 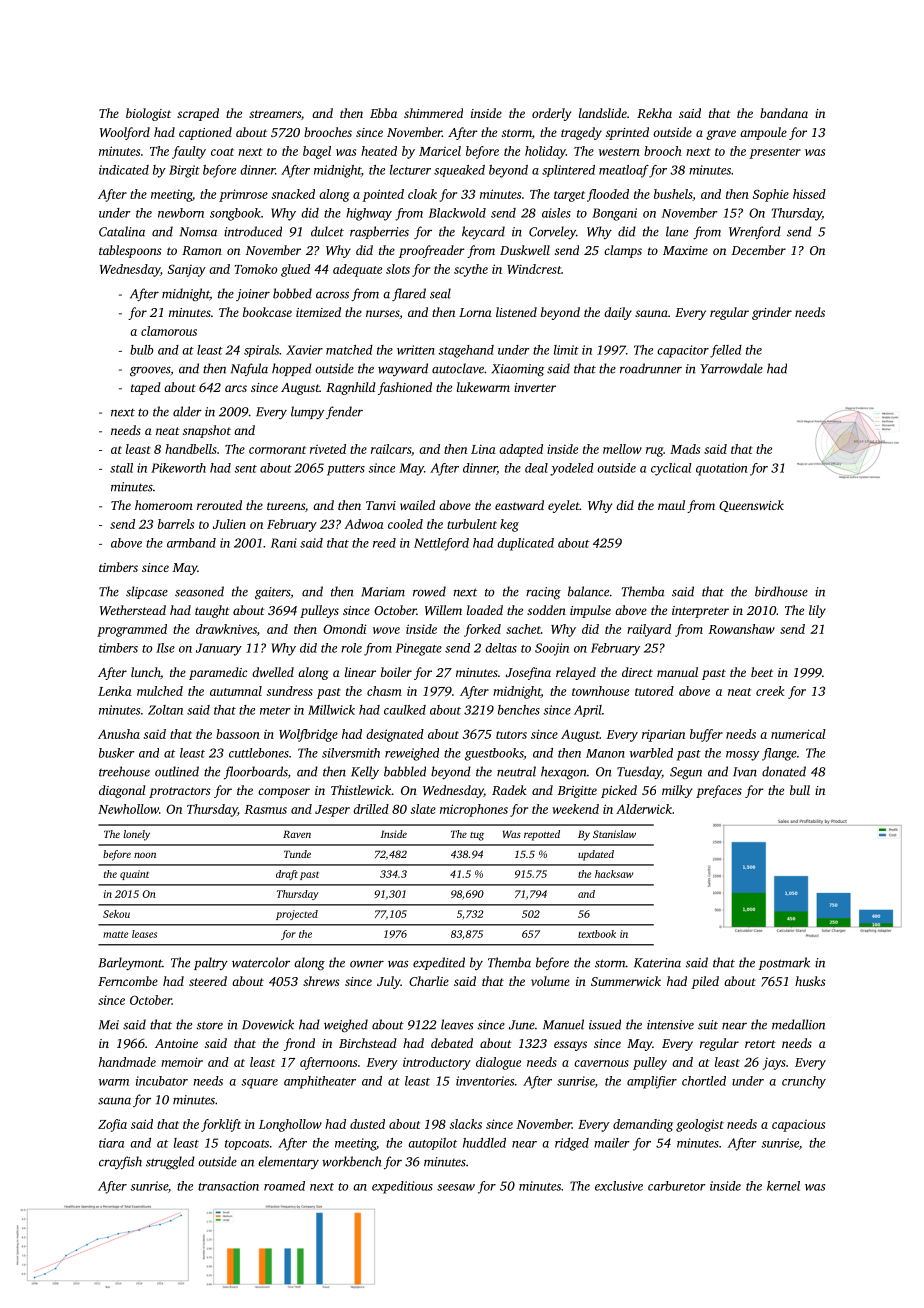 I want to click on owner, so click(x=367, y=964).
